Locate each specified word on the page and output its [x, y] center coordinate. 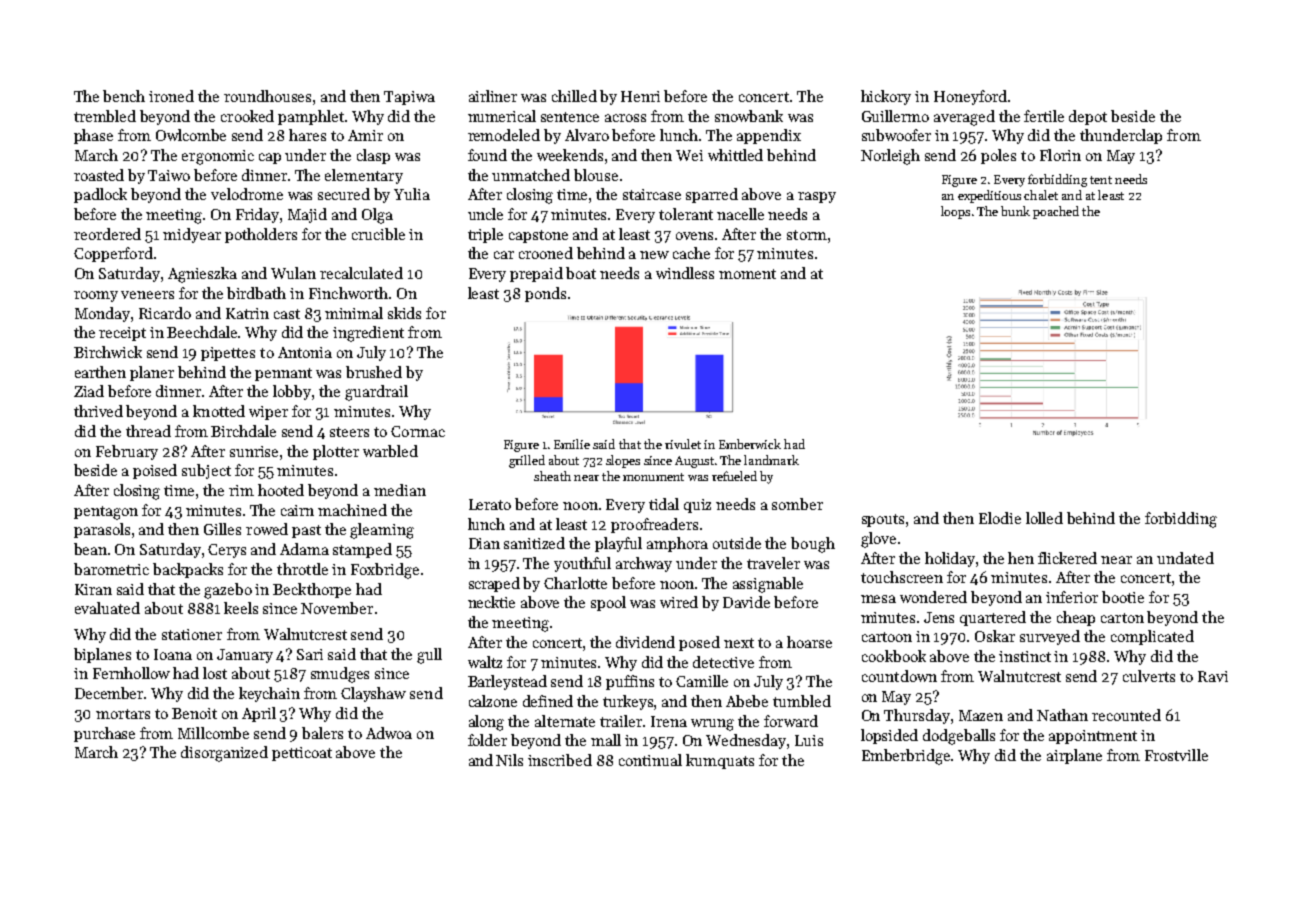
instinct [1025, 656]
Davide [746, 602]
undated [1185, 558]
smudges [340, 675]
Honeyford [970, 97]
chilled [574, 96]
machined [352, 510]
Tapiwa [409, 98]
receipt [122, 334]
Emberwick [750, 444]
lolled [1044, 518]
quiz [697, 506]
